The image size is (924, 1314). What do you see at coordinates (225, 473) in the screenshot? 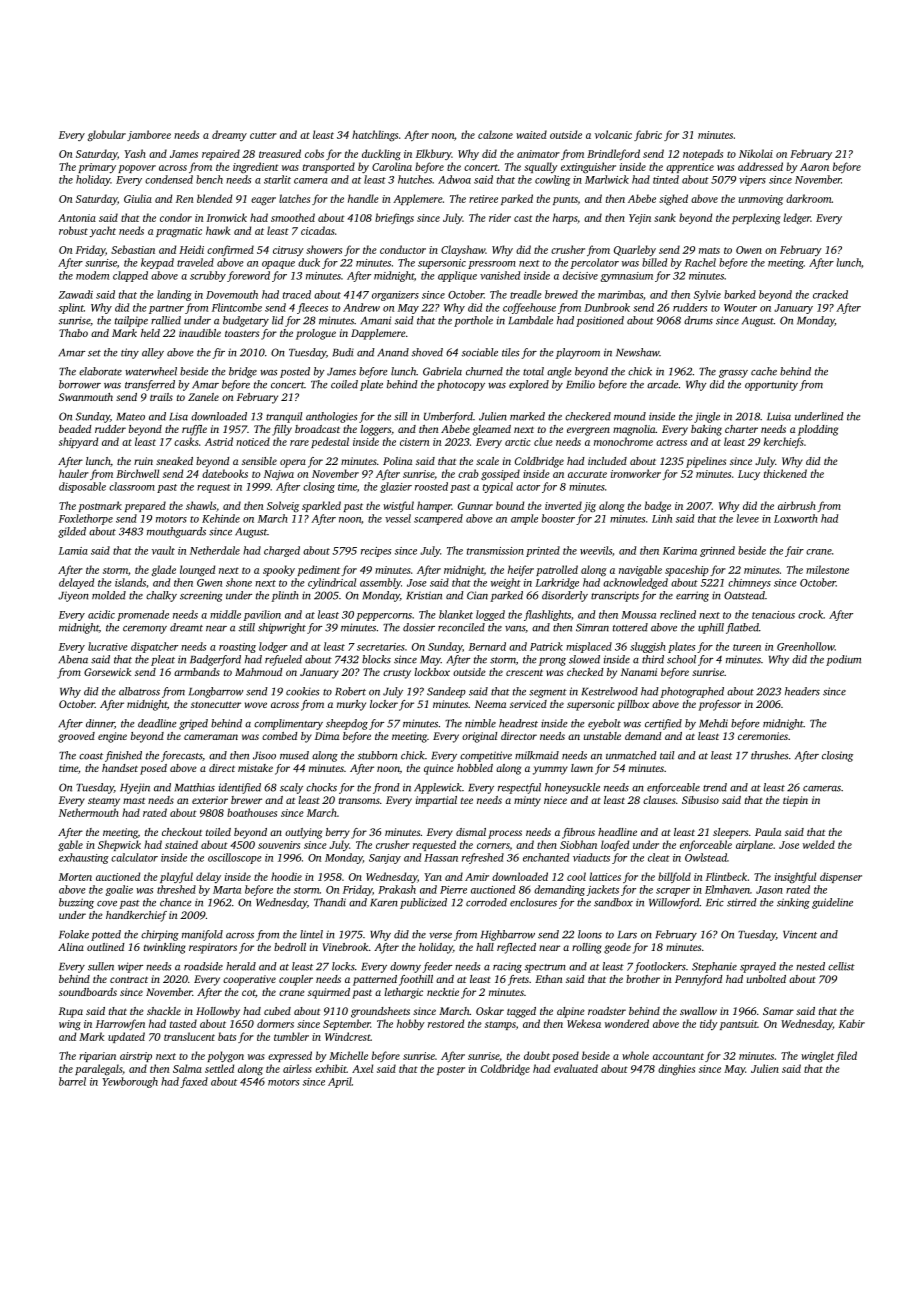
I see `datebooks` at bounding box center [225, 473].
